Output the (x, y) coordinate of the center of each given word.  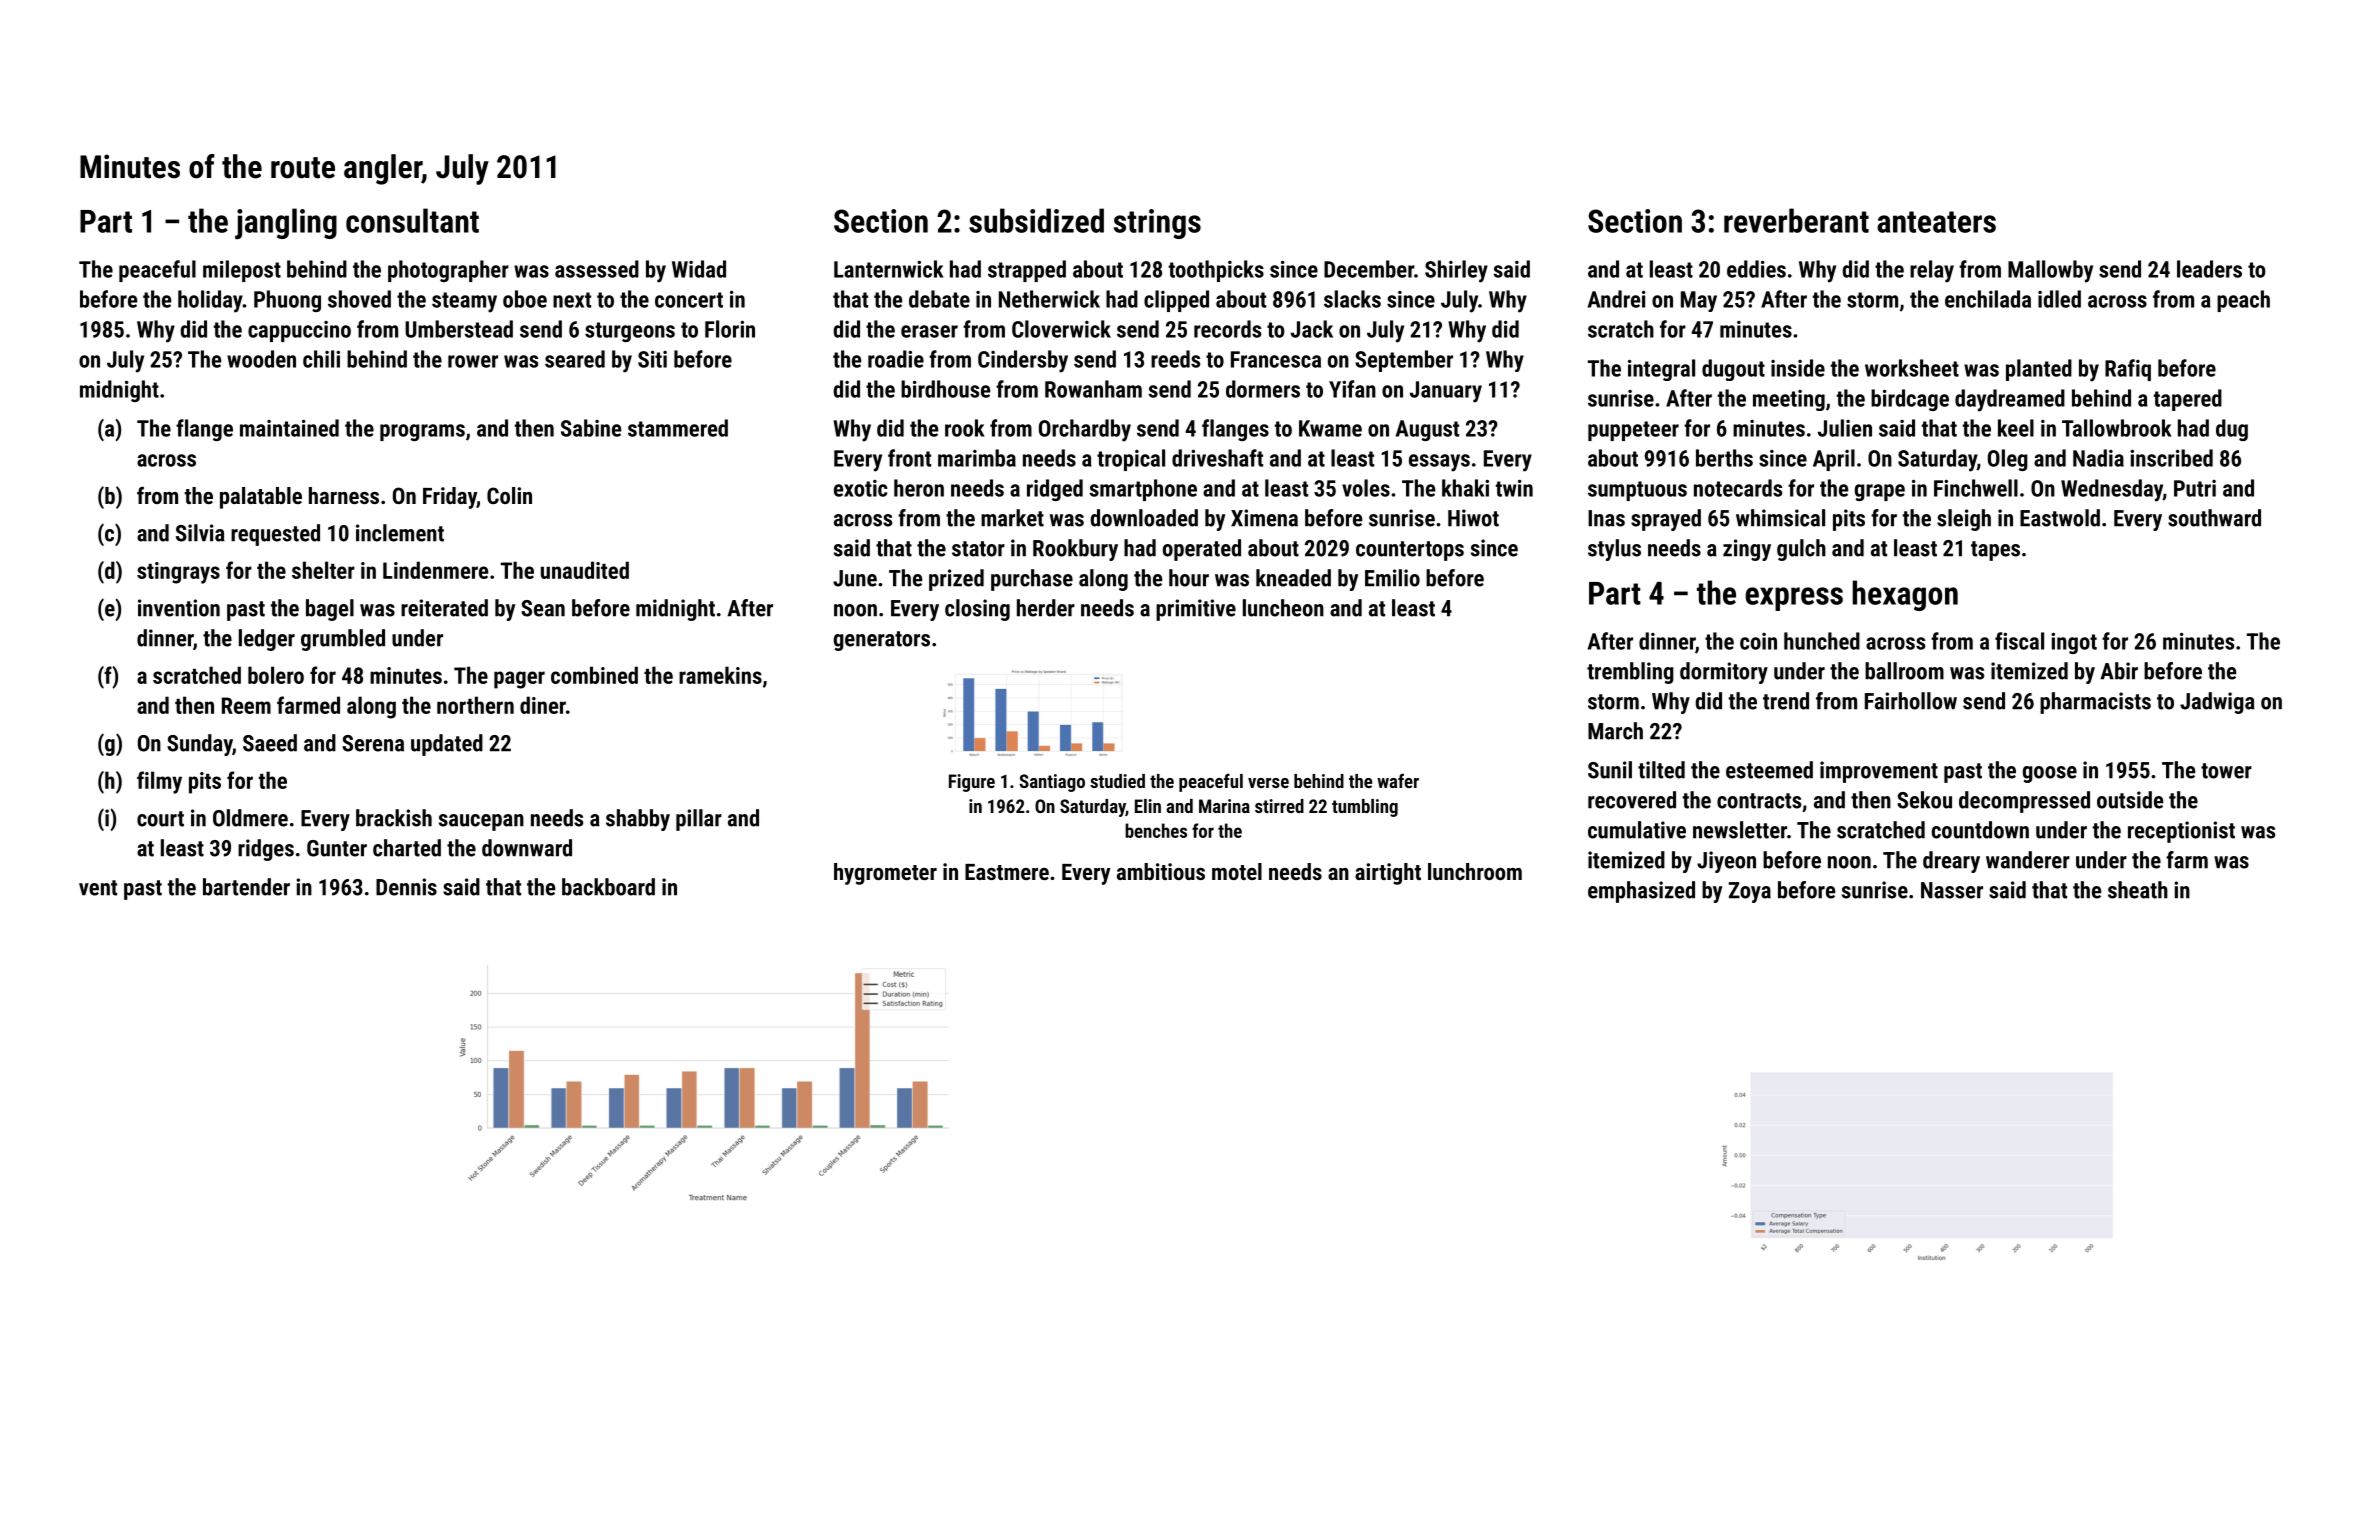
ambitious (1161, 871)
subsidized (1036, 220)
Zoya (1750, 892)
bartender (246, 887)
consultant (412, 220)
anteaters (1936, 222)
